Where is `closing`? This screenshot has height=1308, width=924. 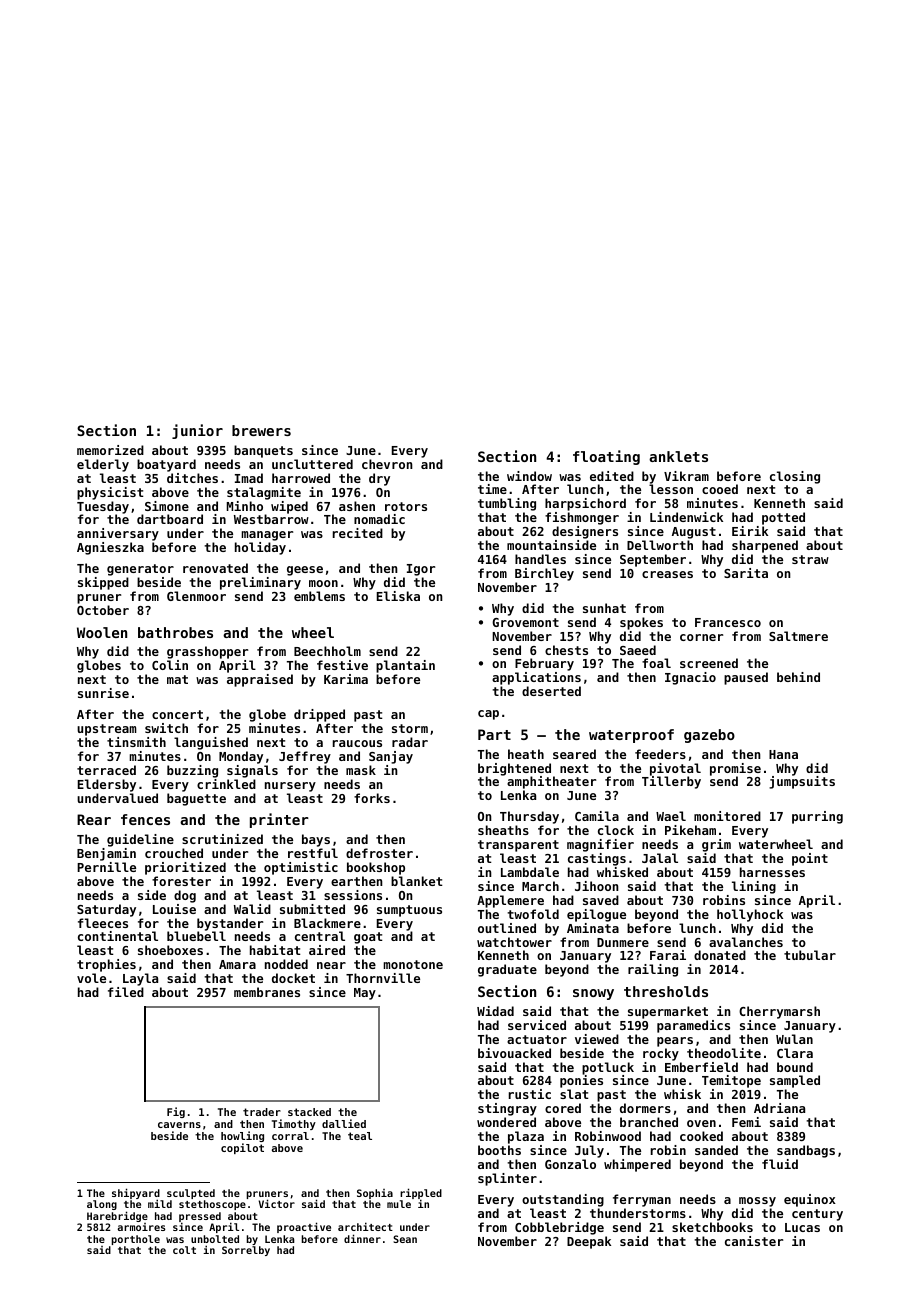
closing is located at coordinates (795, 477).
